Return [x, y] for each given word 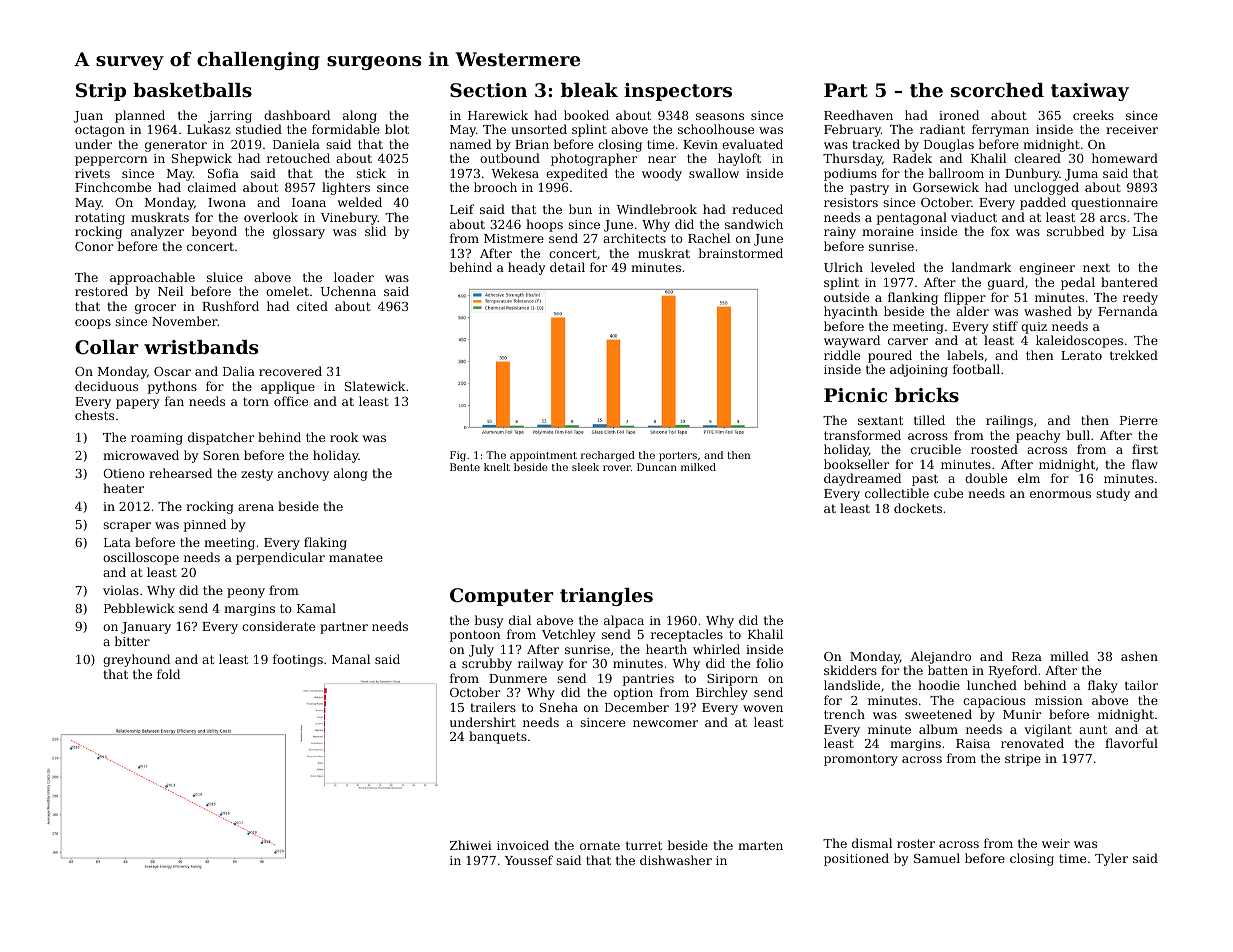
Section [488, 90]
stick [371, 173]
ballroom [956, 173]
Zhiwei [471, 845]
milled [1069, 656]
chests [94, 415]
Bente [465, 467]
